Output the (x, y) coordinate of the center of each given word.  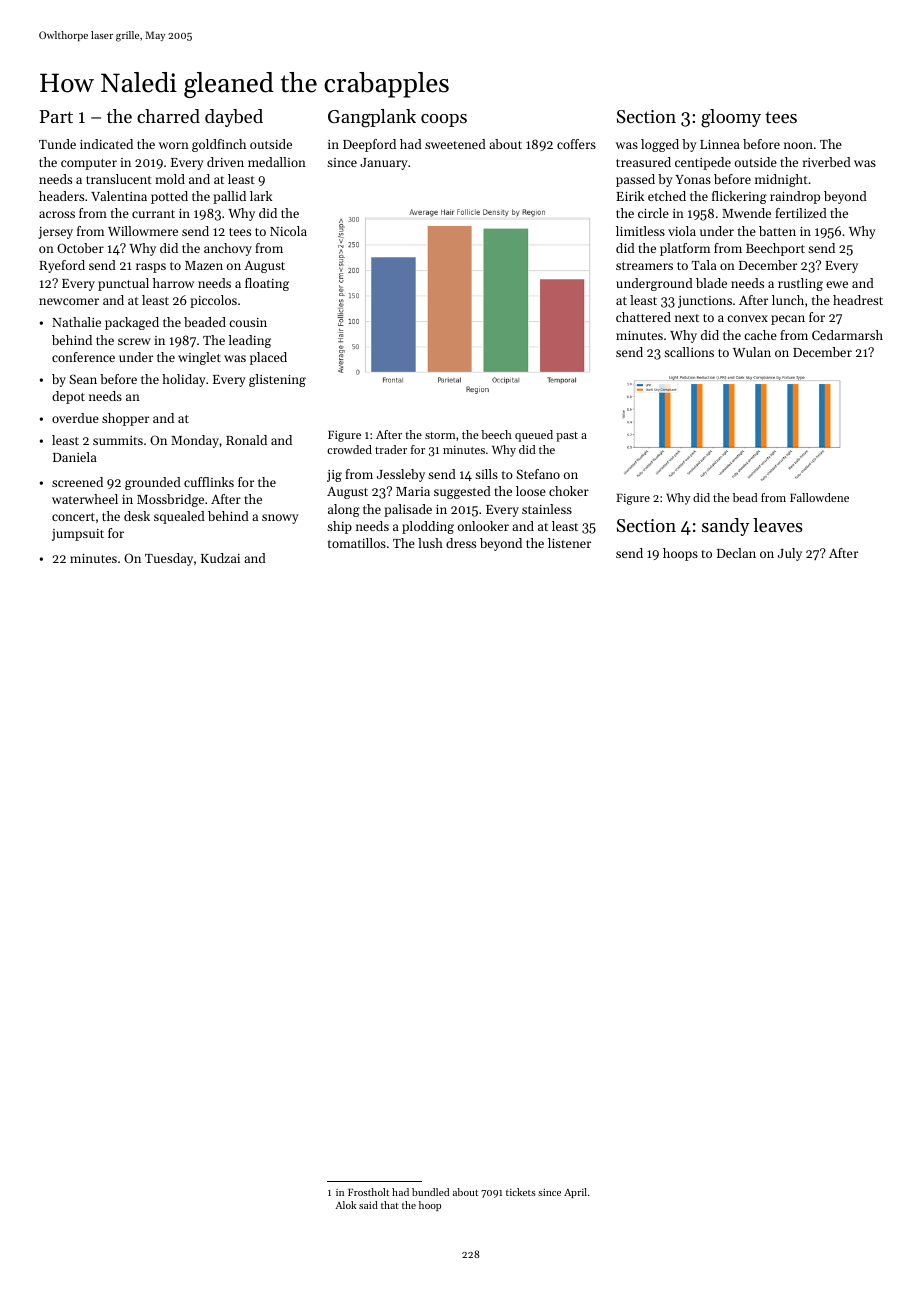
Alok (345, 1205)
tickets (521, 1192)
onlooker (483, 526)
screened (77, 482)
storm (440, 435)
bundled (430, 1192)
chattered (643, 317)
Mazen (204, 265)
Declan (736, 553)
